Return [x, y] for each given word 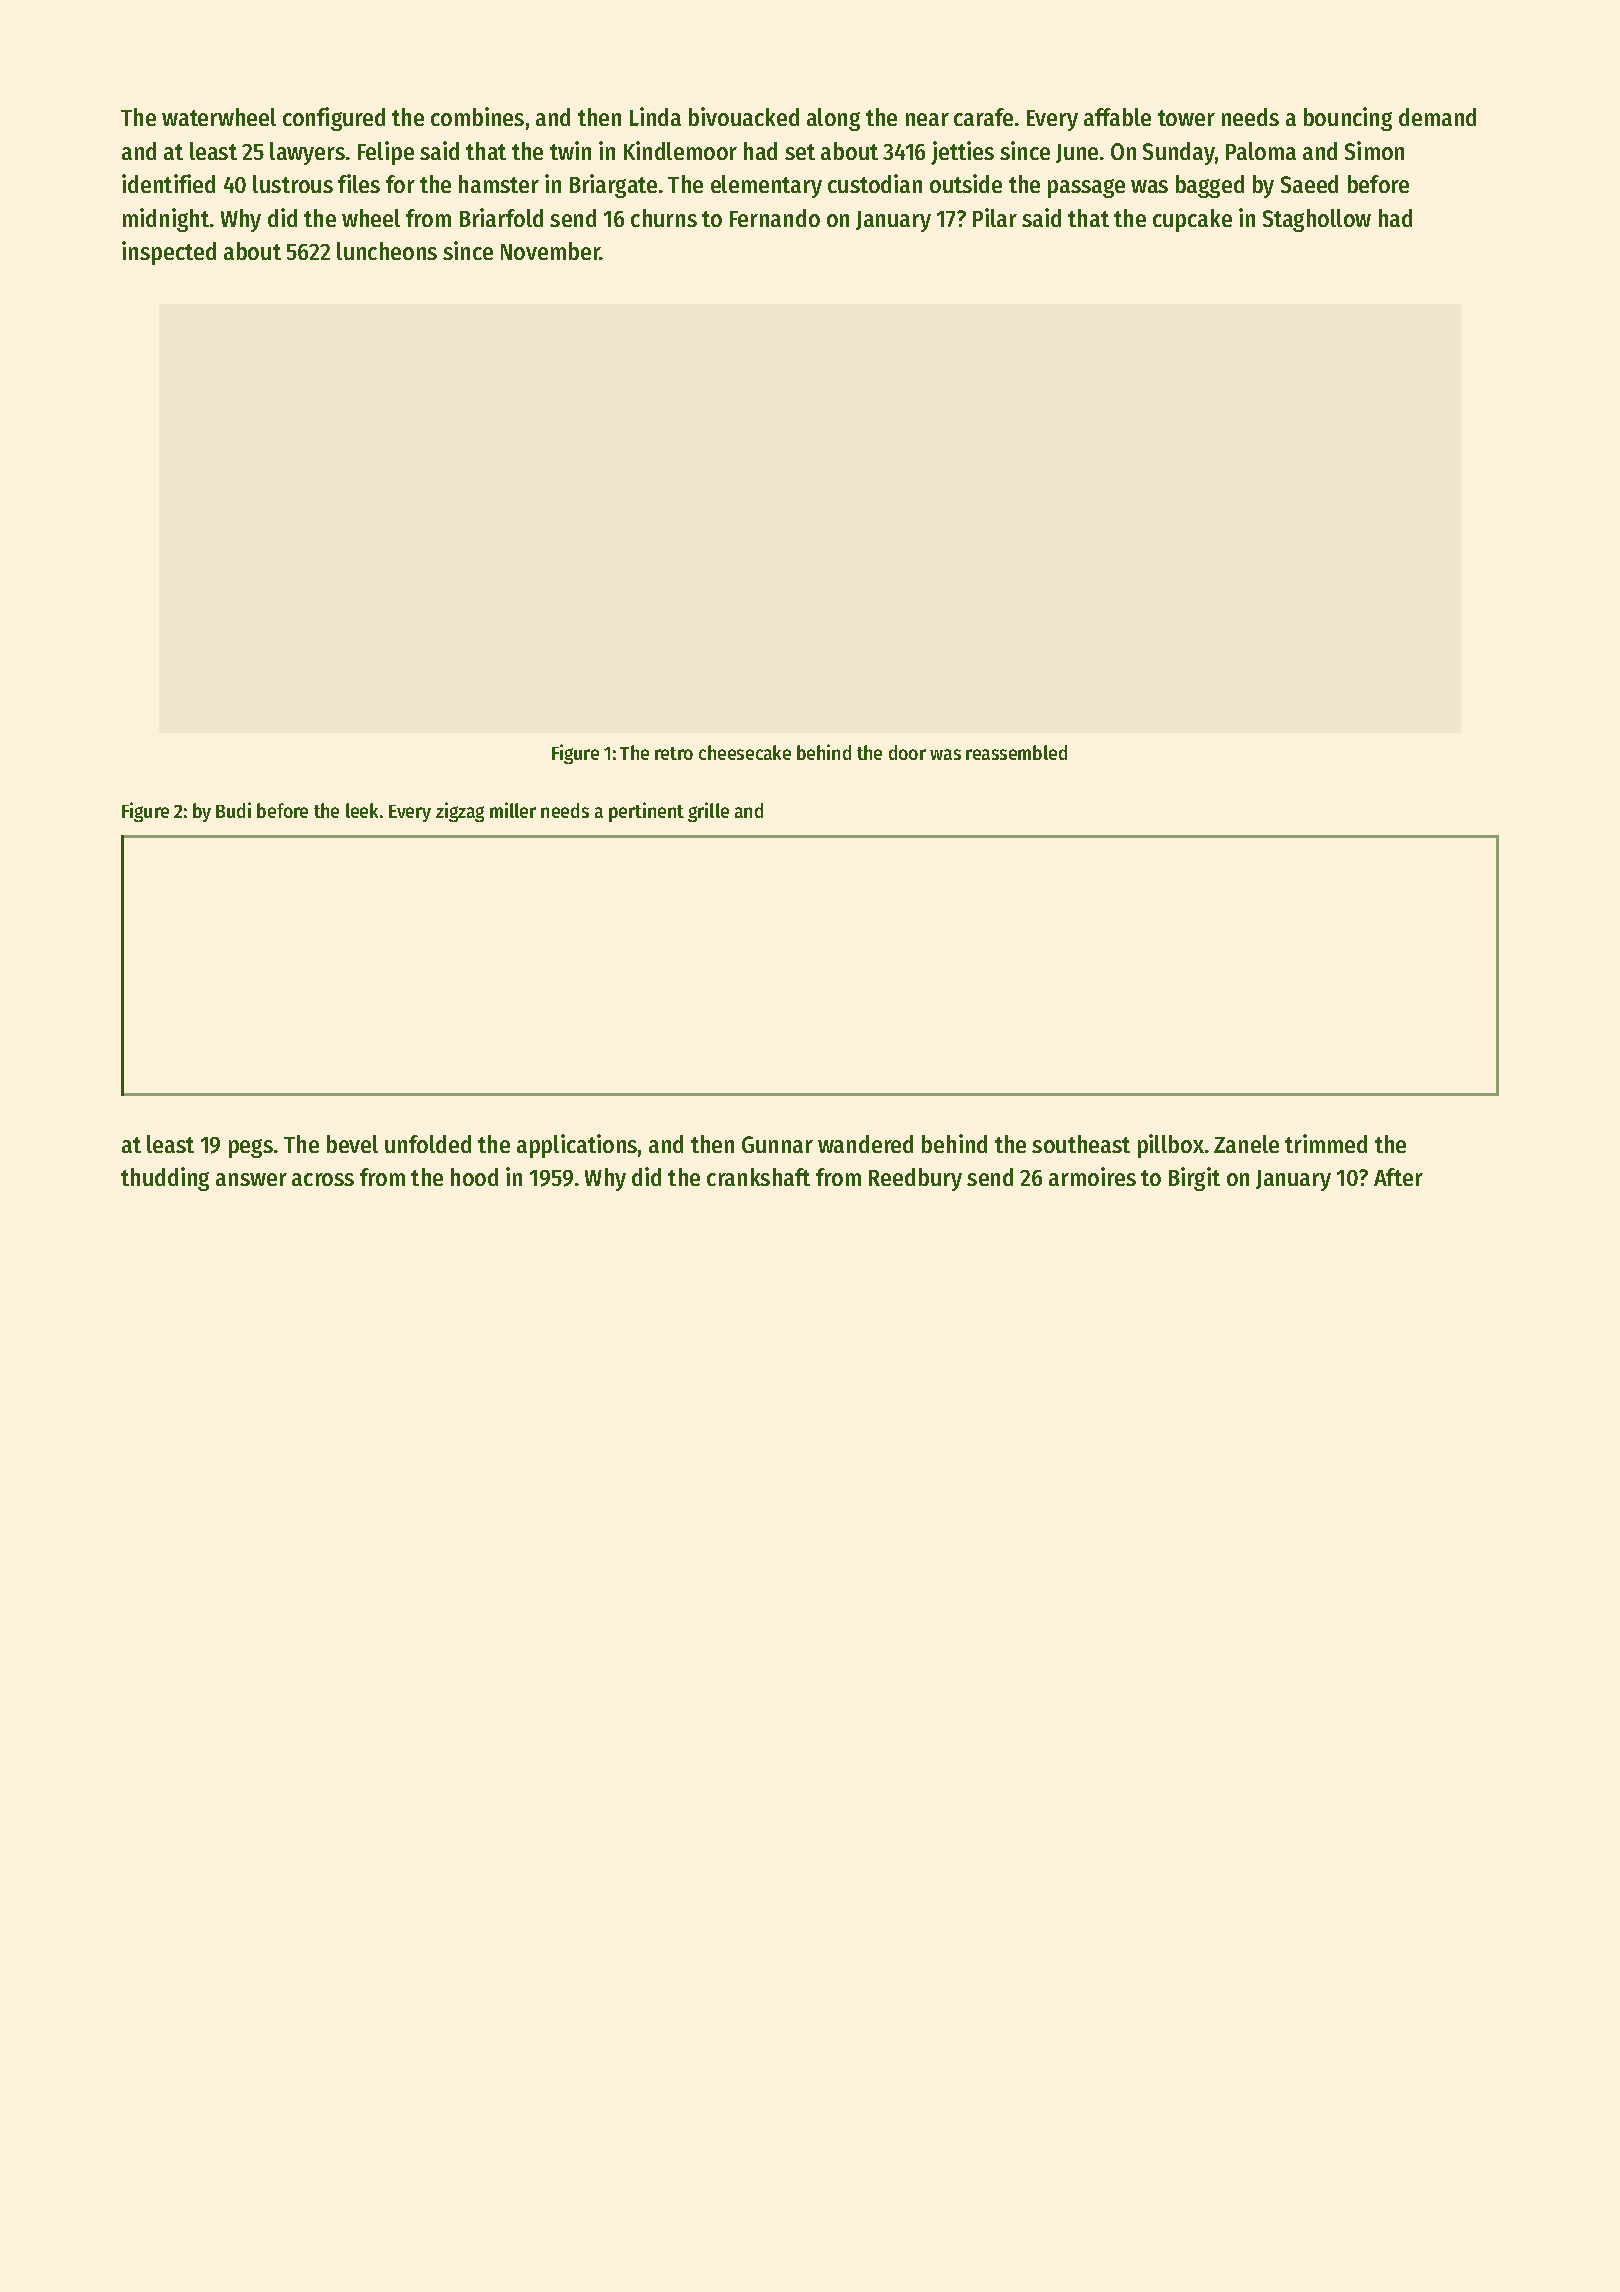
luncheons [387, 251]
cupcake [1192, 220]
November [550, 251]
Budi [233, 810]
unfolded [428, 1144]
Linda [655, 116]
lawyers [307, 153]
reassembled [1016, 752]
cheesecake [745, 752]
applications [577, 1146]
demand [1437, 117]
